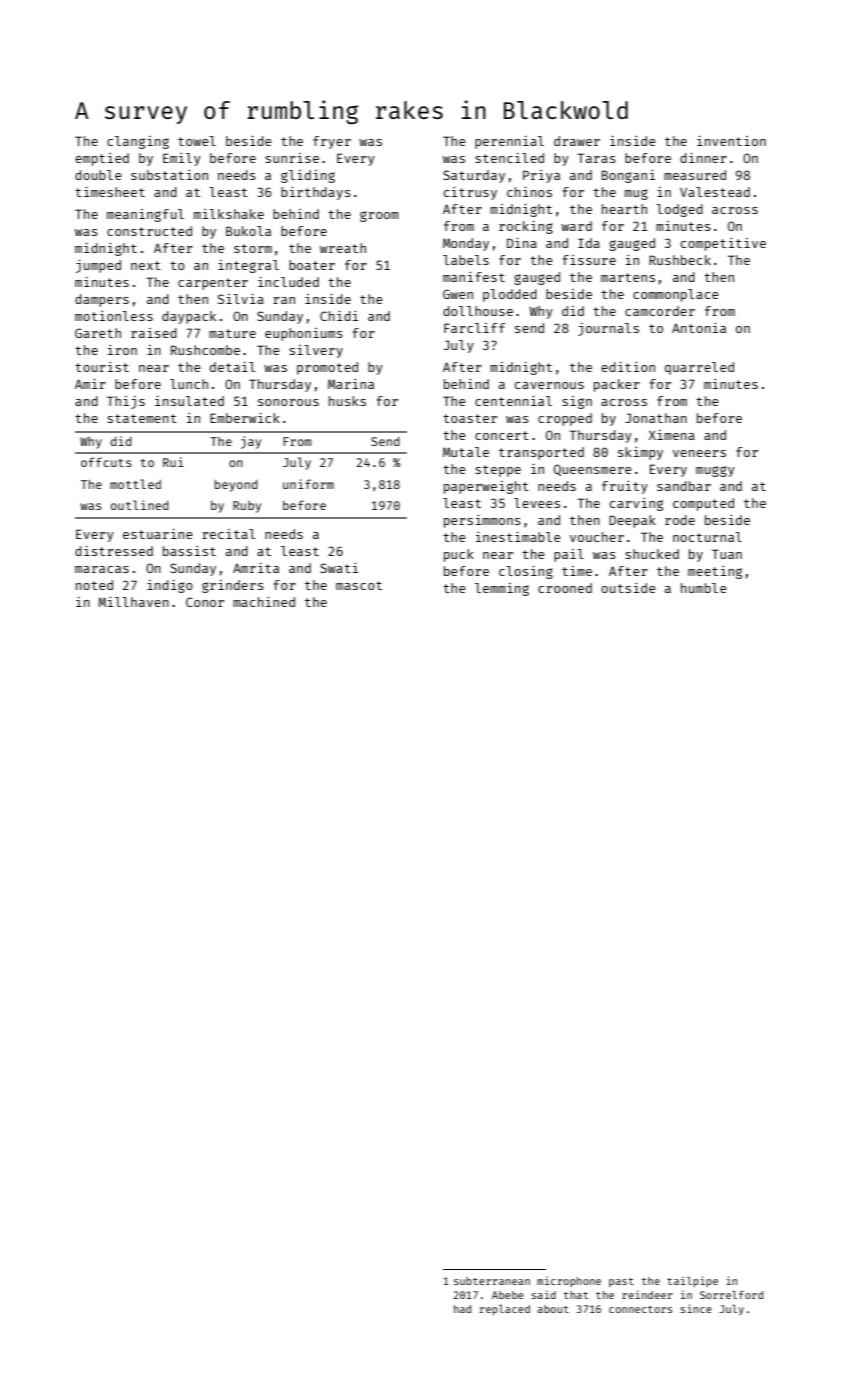 This screenshot has height=1400, width=849. What do you see at coordinates (703, 158) in the screenshot?
I see `dinner` at bounding box center [703, 158].
